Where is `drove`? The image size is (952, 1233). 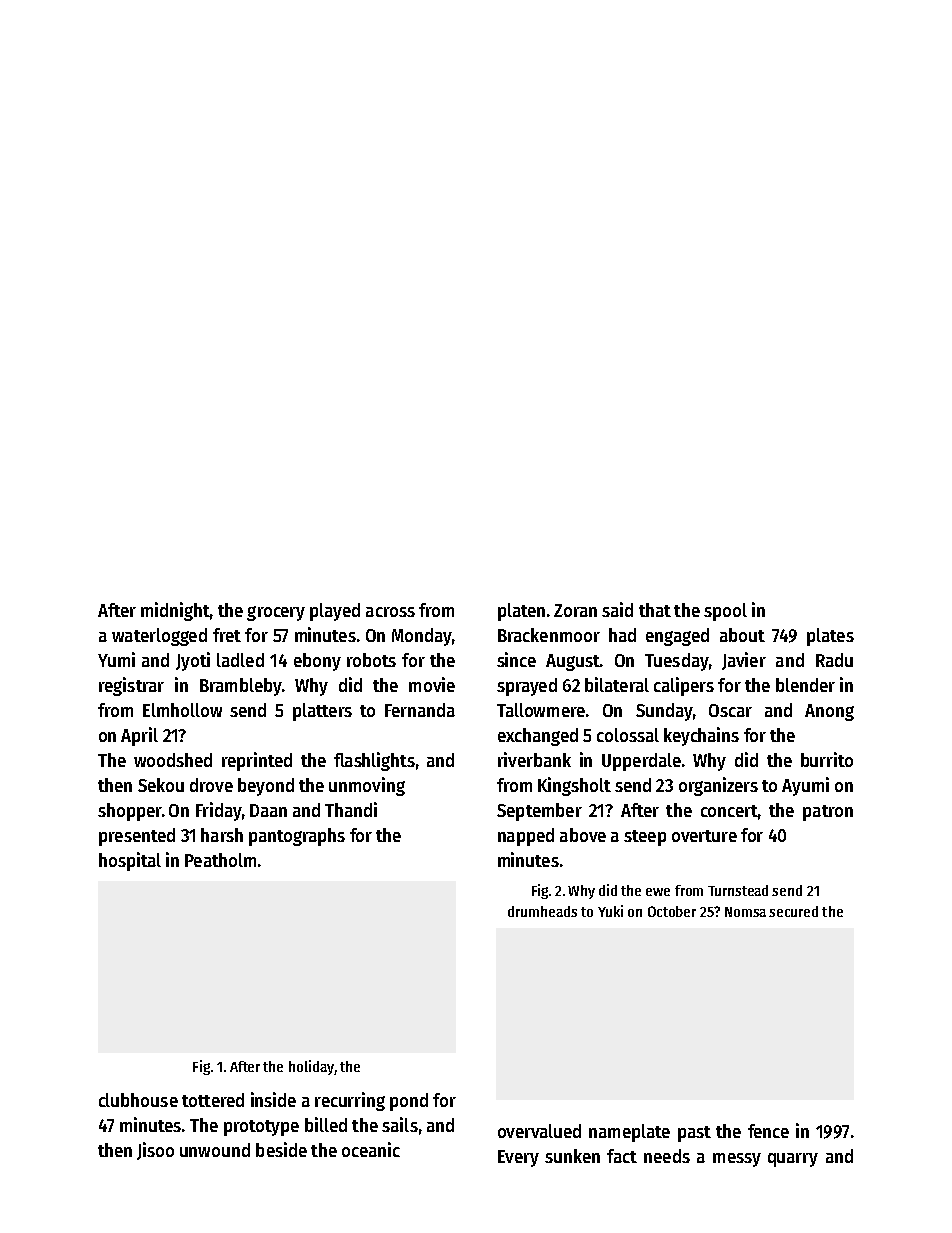 drove is located at coordinates (211, 785).
